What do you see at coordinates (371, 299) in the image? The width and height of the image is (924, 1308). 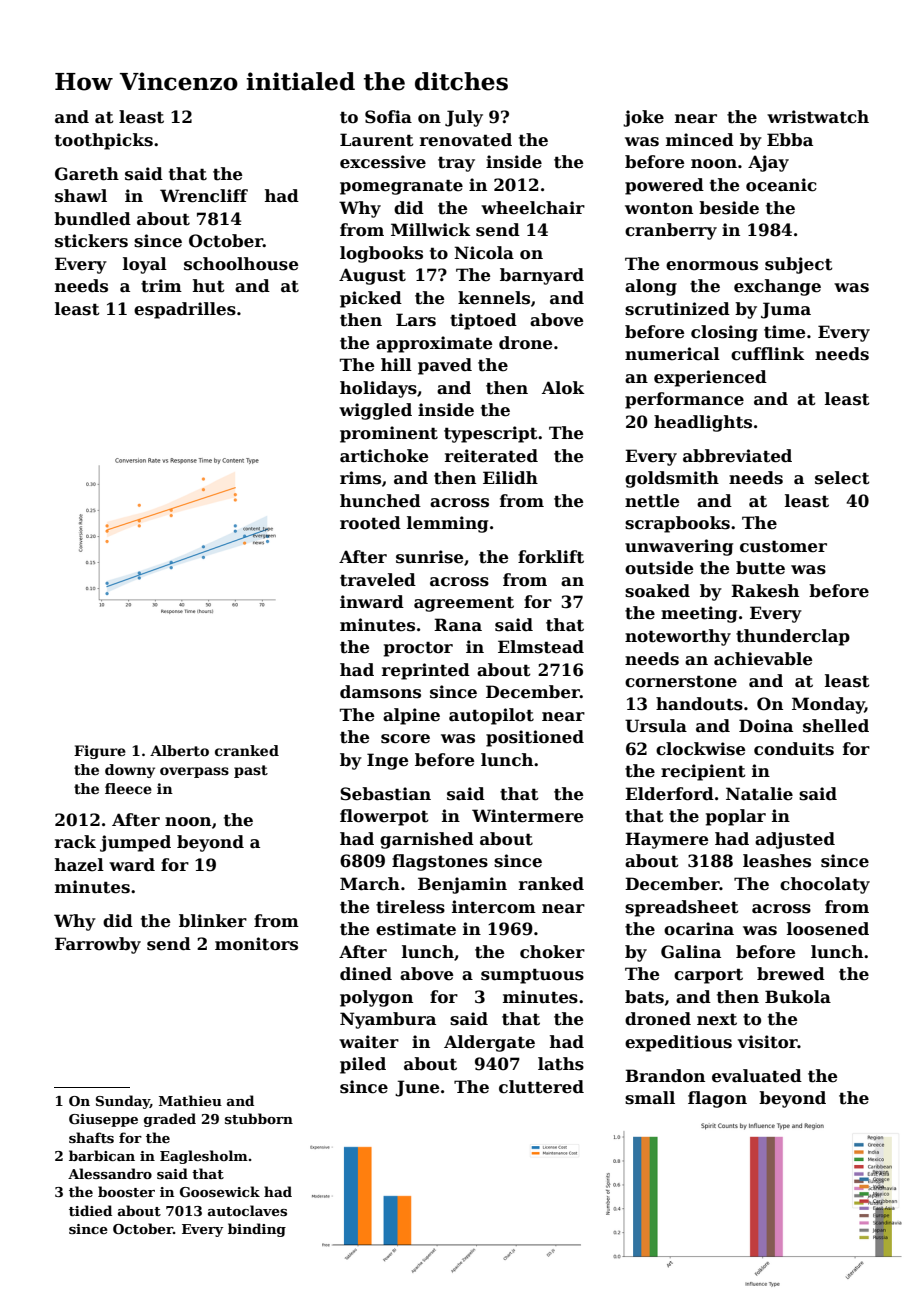 I see `picked` at bounding box center [371, 299].
